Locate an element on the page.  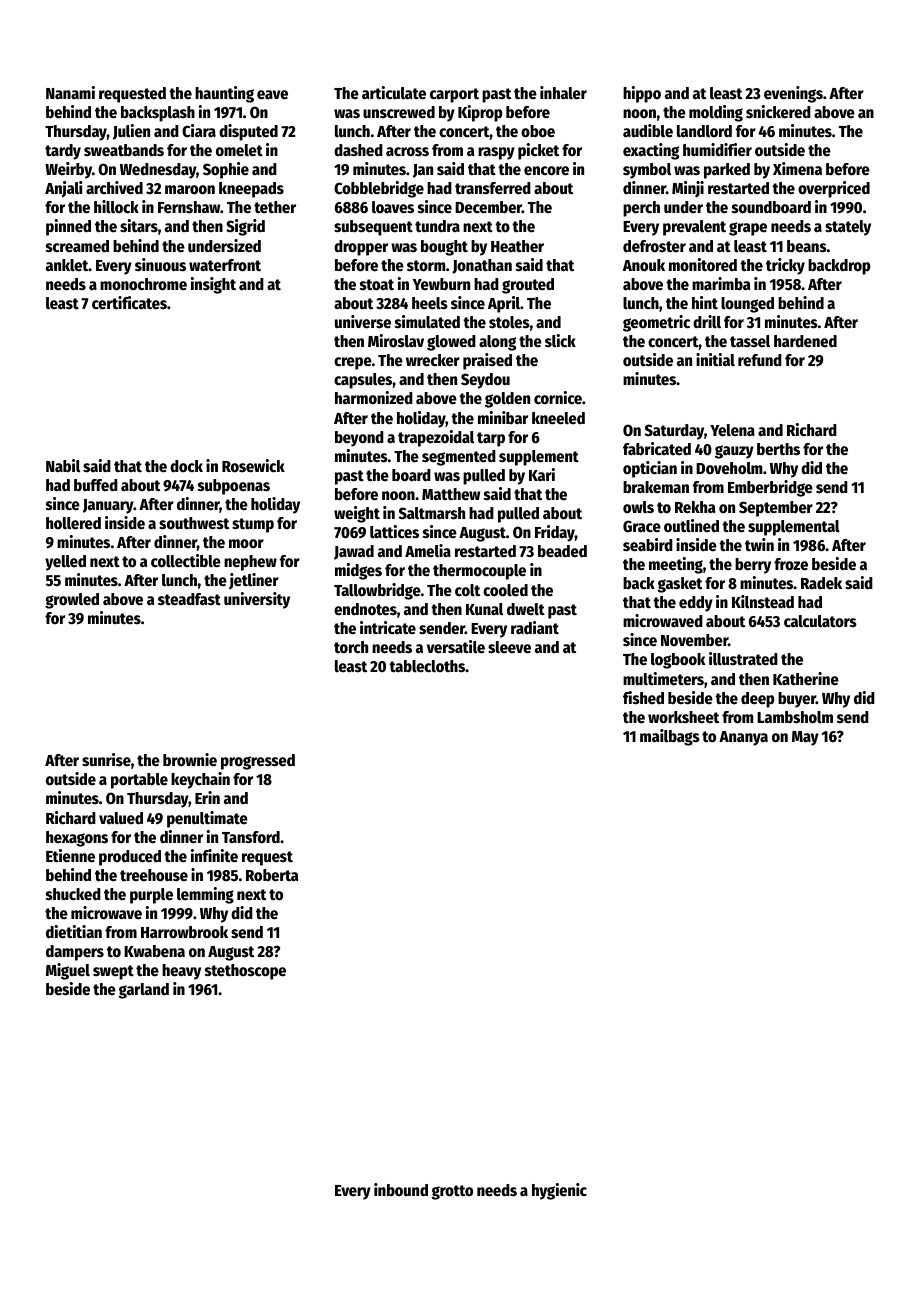
evenings is located at coordinates (793, 94).
